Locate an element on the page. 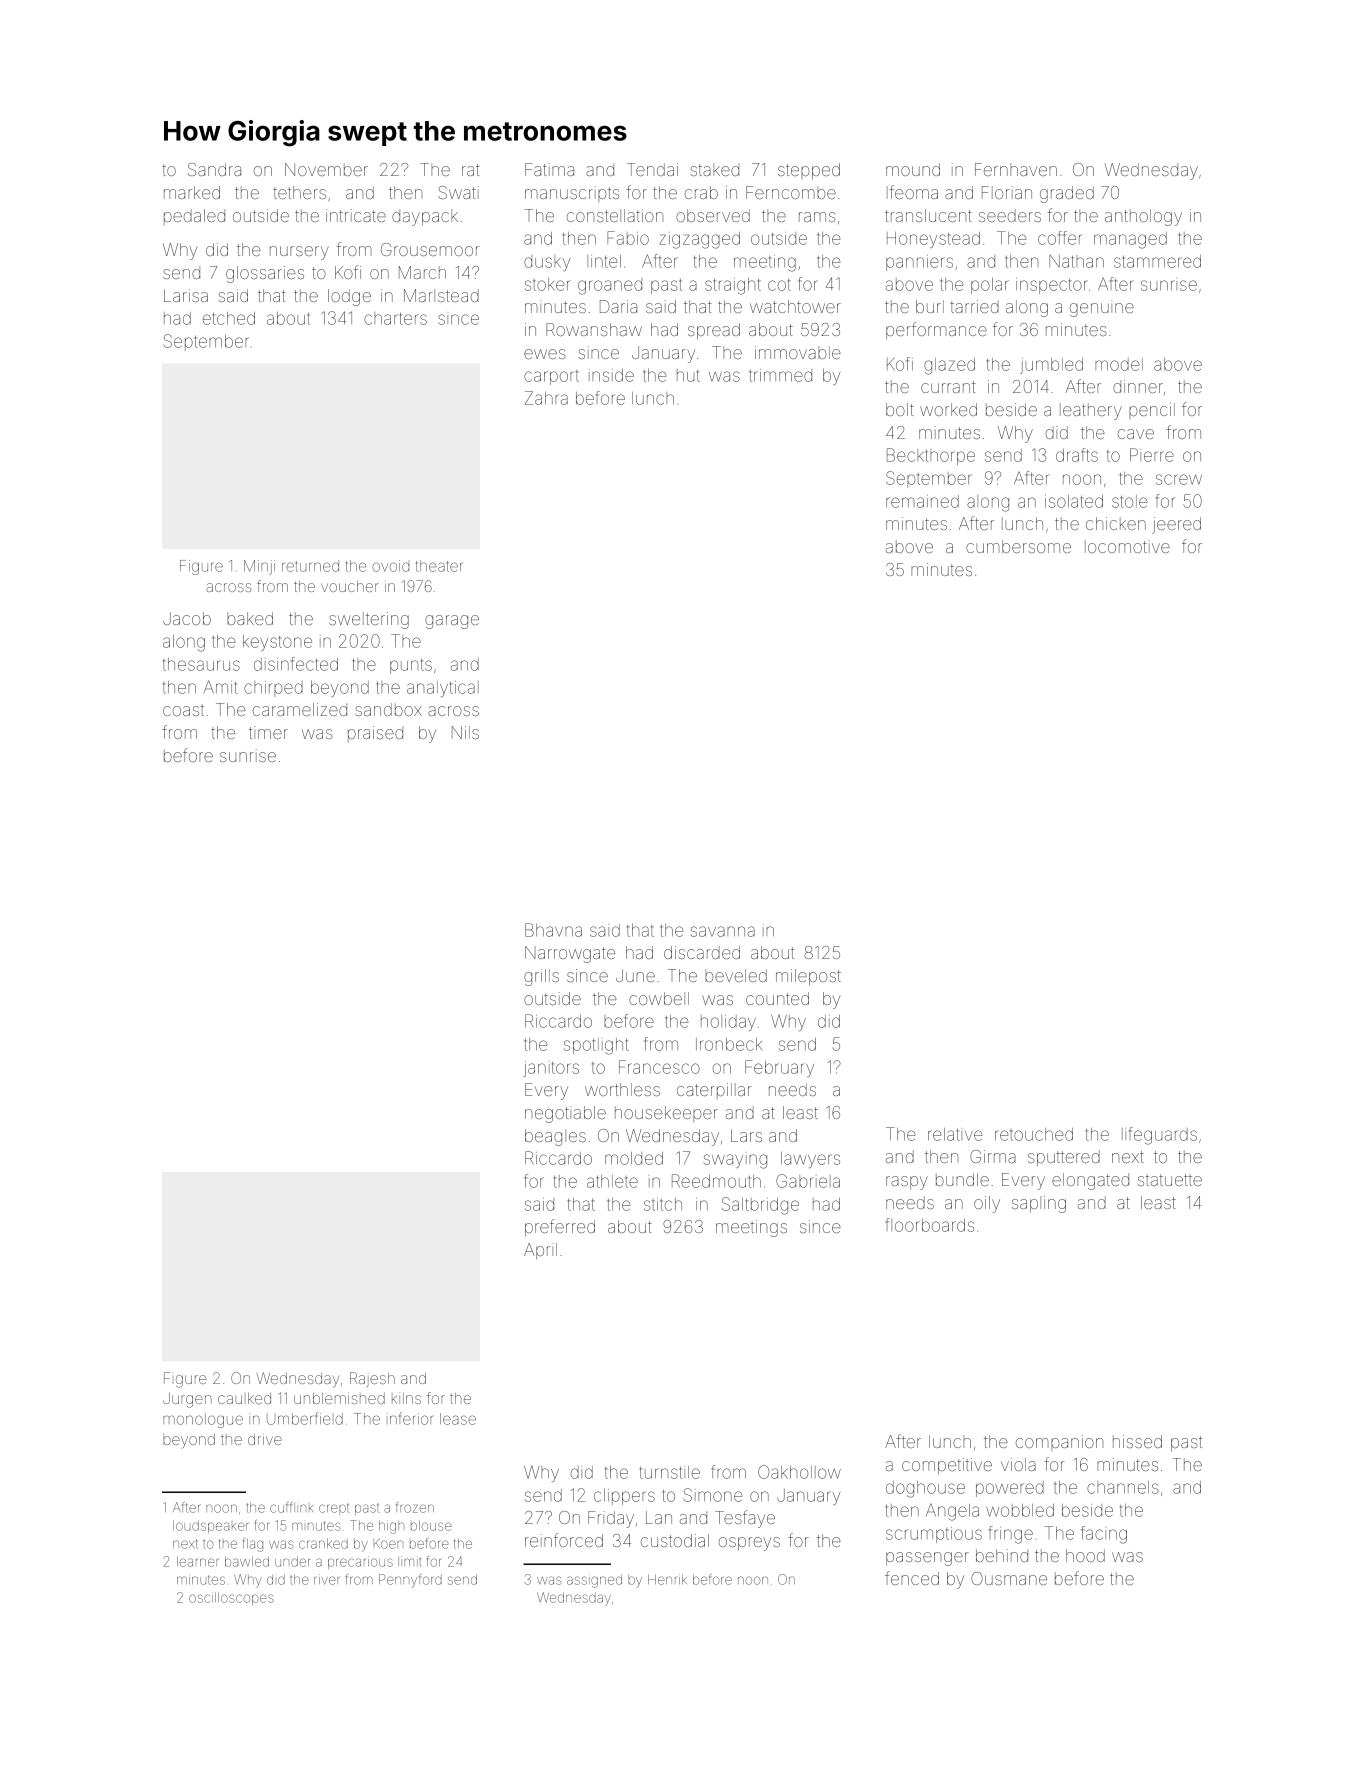  jeered is located at coordinates (1176, 525).
